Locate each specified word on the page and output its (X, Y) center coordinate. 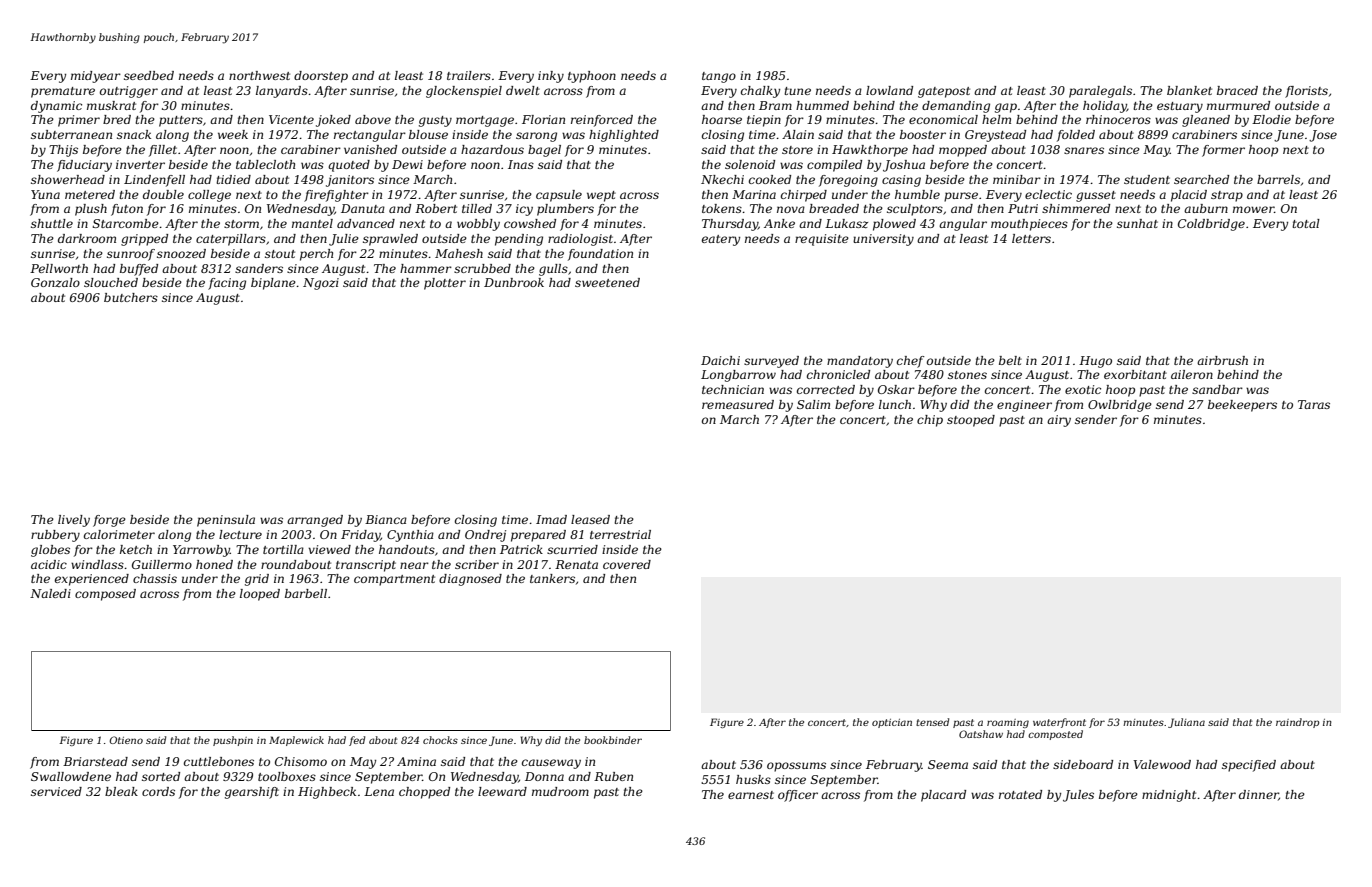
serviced (56, 791)
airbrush (1222, 360)
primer (79, 121)
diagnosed (470, 580)
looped (260, 595)
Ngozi (321, 284)
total (1306, 223)
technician (733, 389)
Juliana (1186, 723)
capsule (559, 196)
